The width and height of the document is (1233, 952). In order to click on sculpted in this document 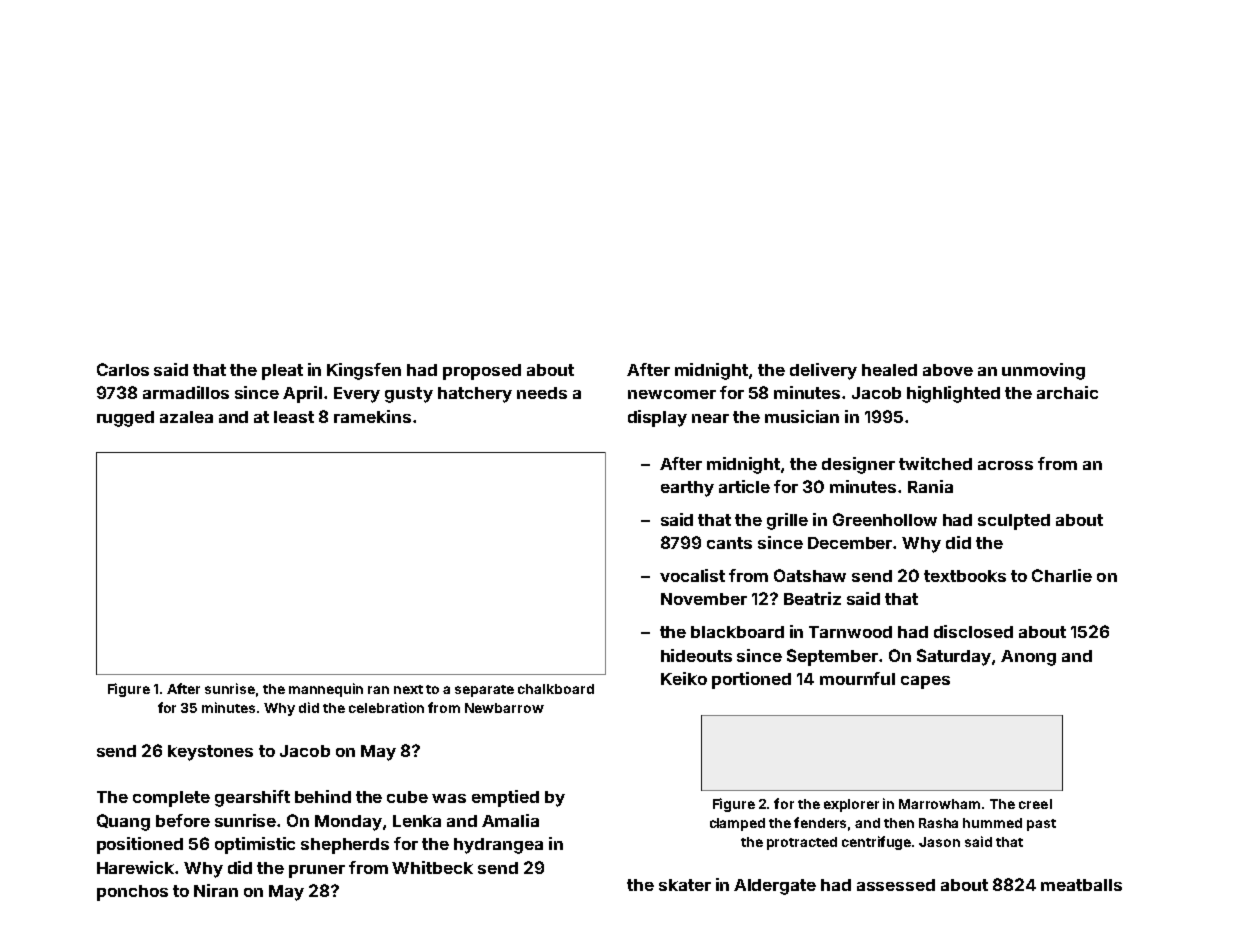, I will do `click(1014, 522)`.
